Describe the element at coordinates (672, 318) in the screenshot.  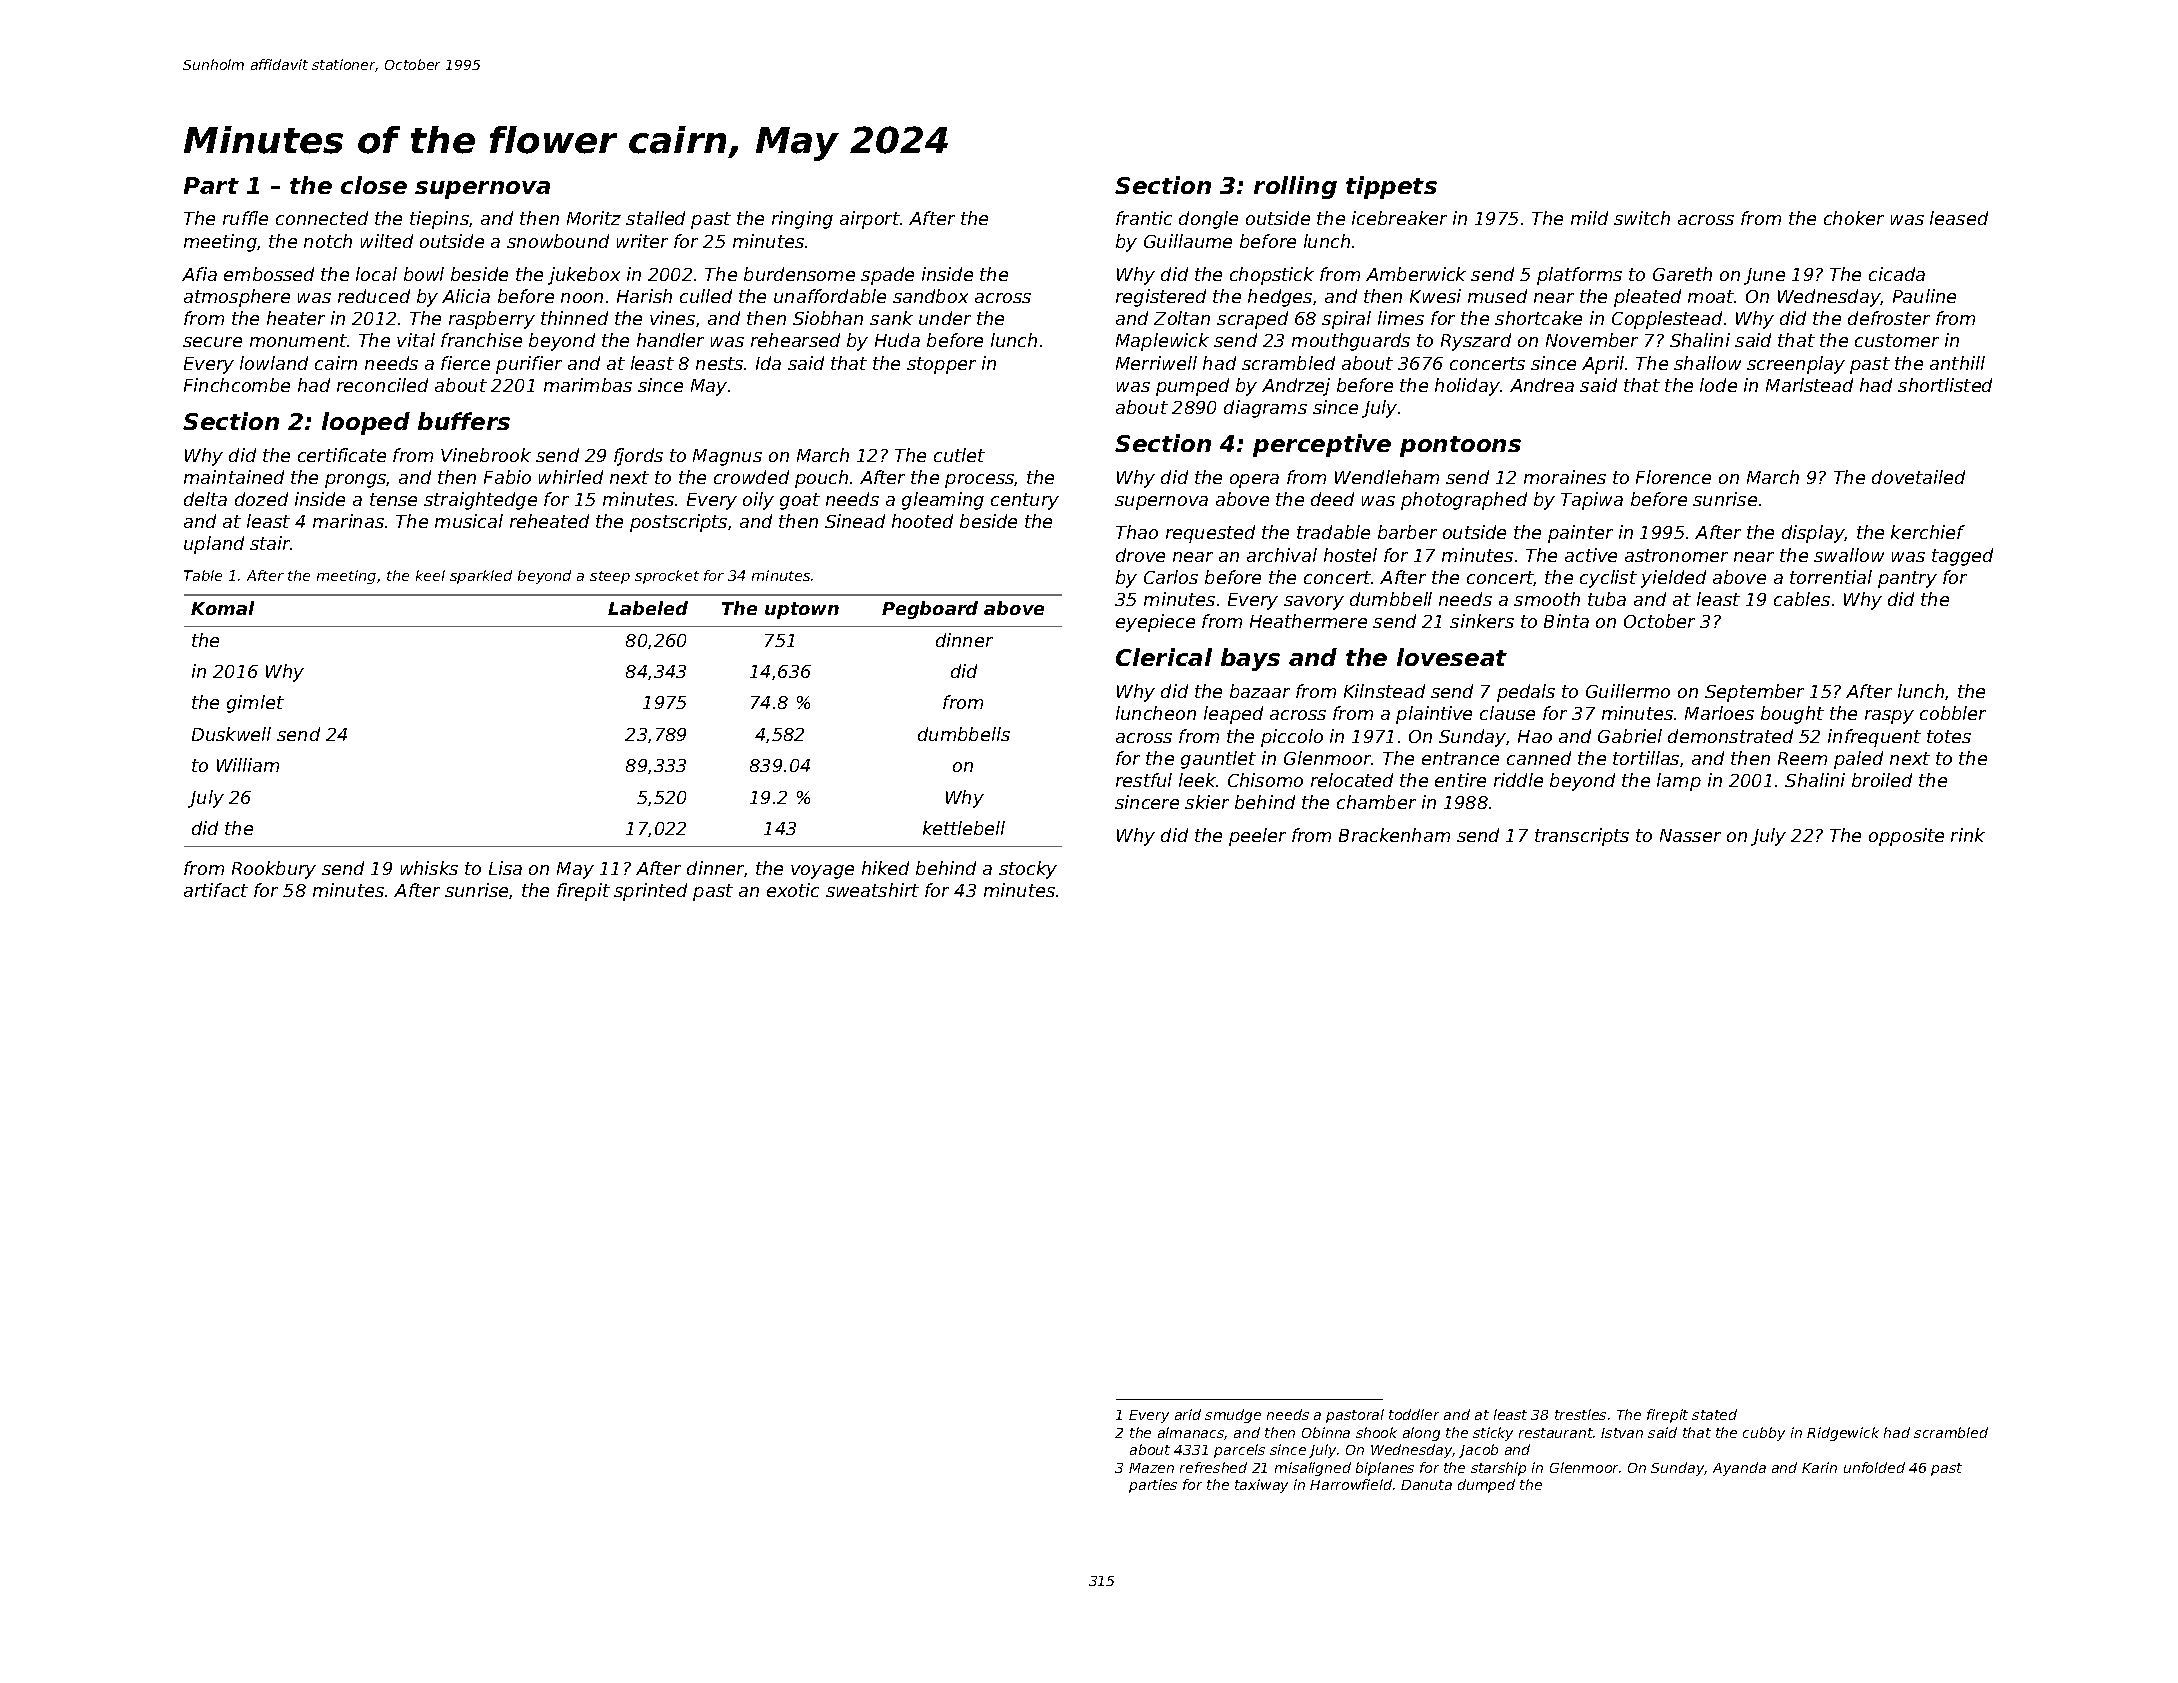
I see `vines` at that location.
